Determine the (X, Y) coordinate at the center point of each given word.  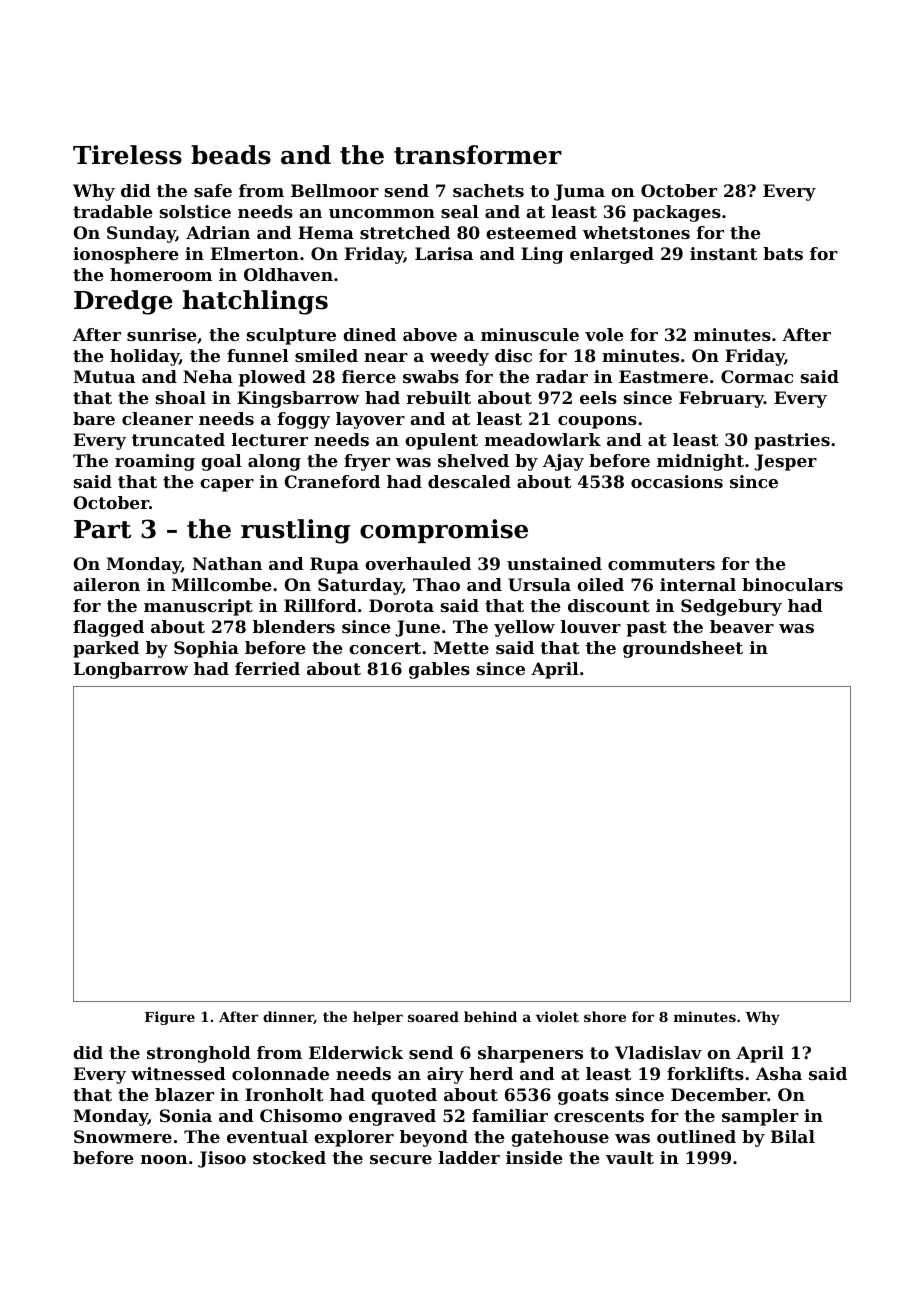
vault (630, 1157)
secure (401, 1159)
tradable (113, 211)
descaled (469, 481)
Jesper (786, 462)
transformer (478, 155)
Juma (579, 192)
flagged (108, 628)
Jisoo (222, 1159)
